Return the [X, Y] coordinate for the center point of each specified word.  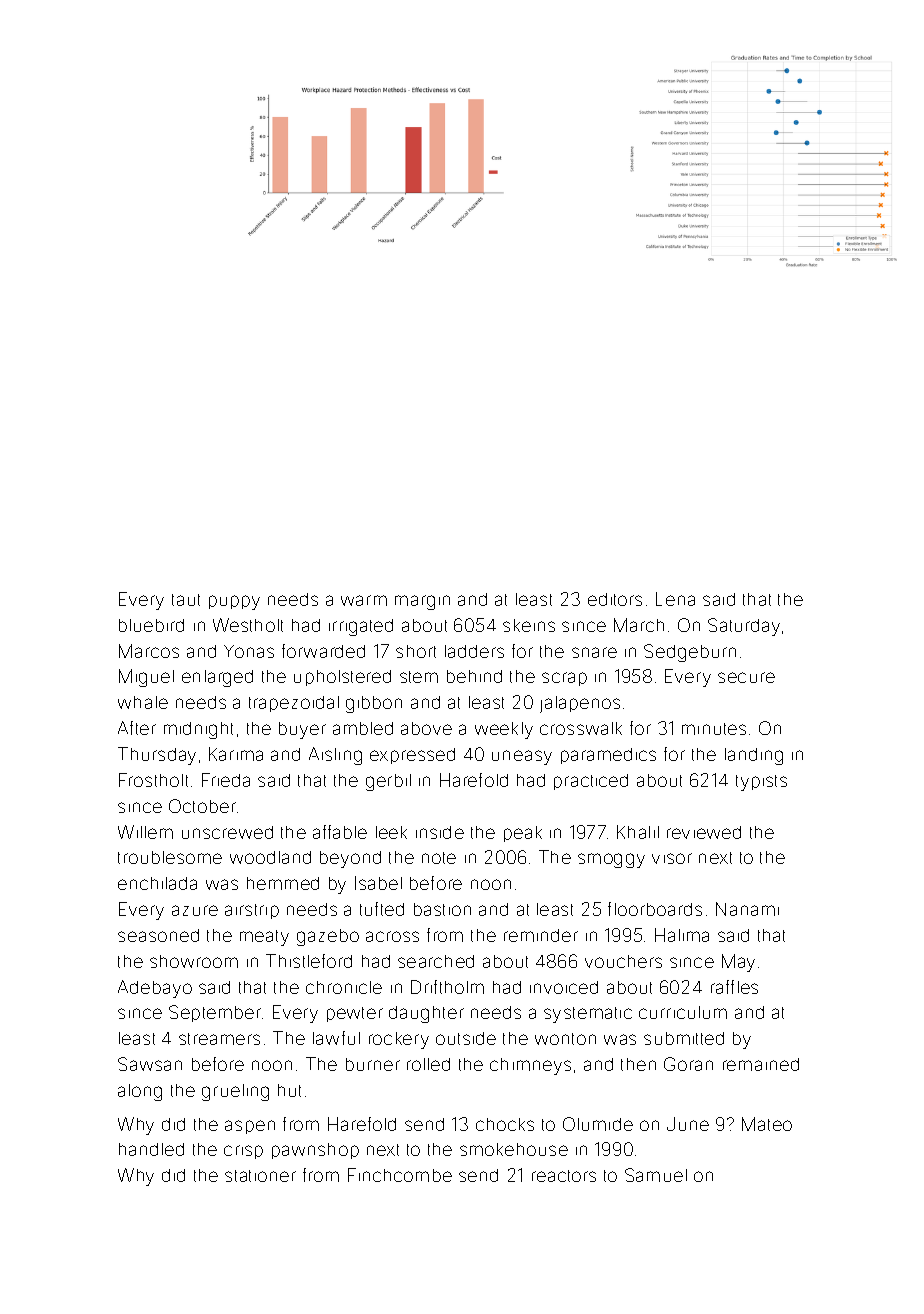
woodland [270, 857]
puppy [234, 602]
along [140, 1092]
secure [746, 677]
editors [615, 599]
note [439, 858]
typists [761, 783]
